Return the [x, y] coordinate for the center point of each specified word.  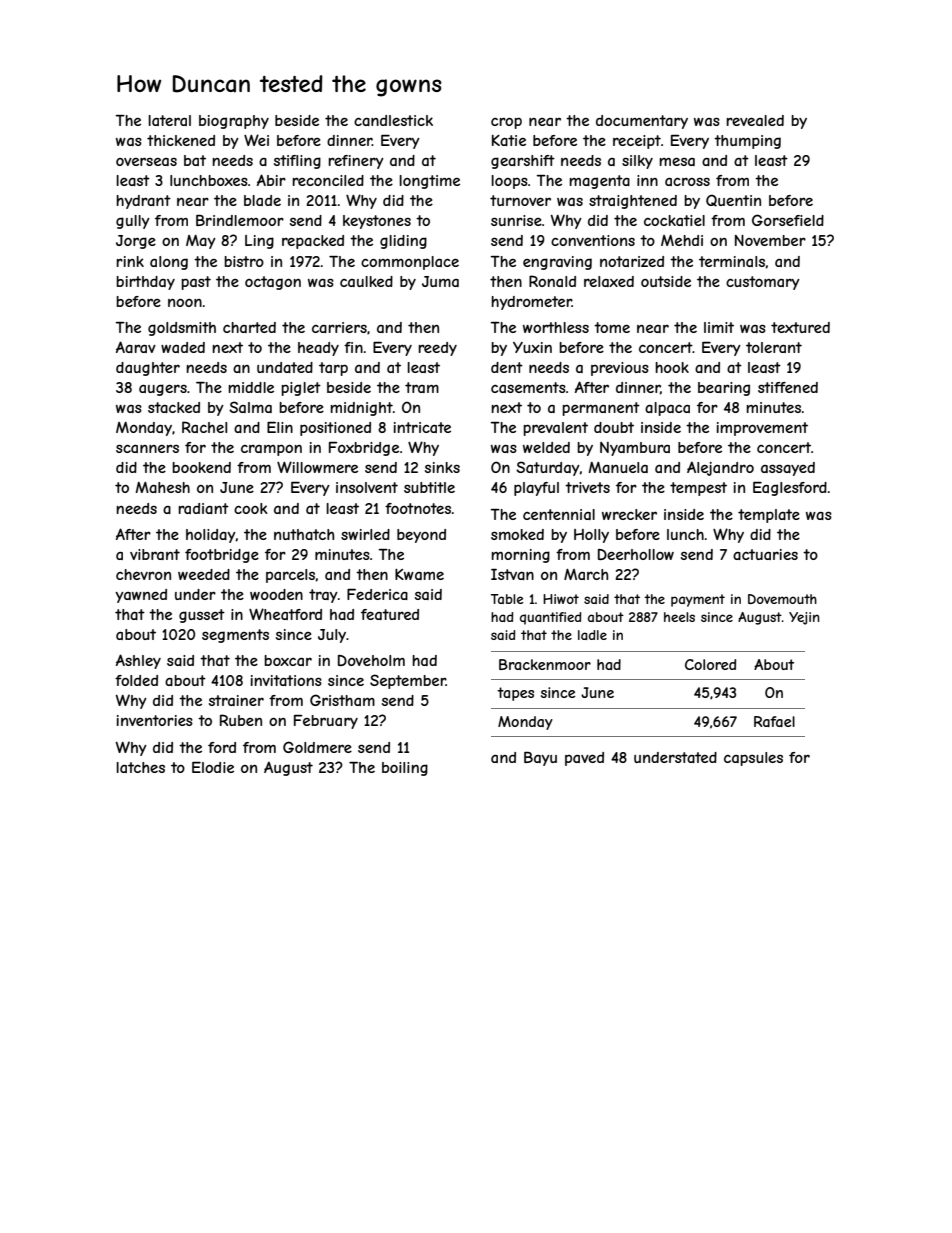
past [196, 283]
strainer [236, 700]
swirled [365, 534]
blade [262, 200]
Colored [710, 664]
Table [507, 599]
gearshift [523, 162]
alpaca [667, 409]
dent [507, 367]
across [687, 182]
